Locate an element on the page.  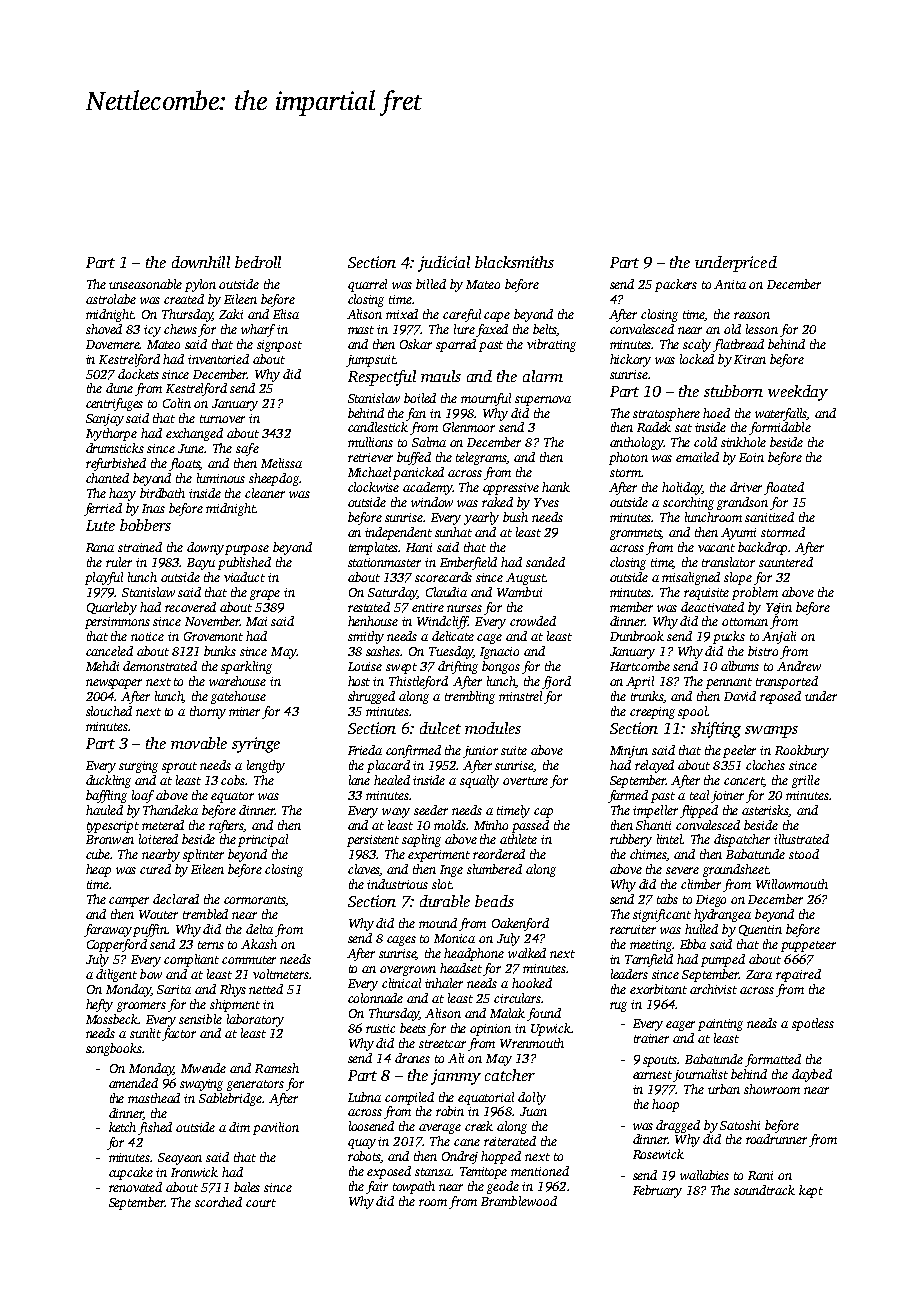
generators is located at coordinates (255, 1085).
